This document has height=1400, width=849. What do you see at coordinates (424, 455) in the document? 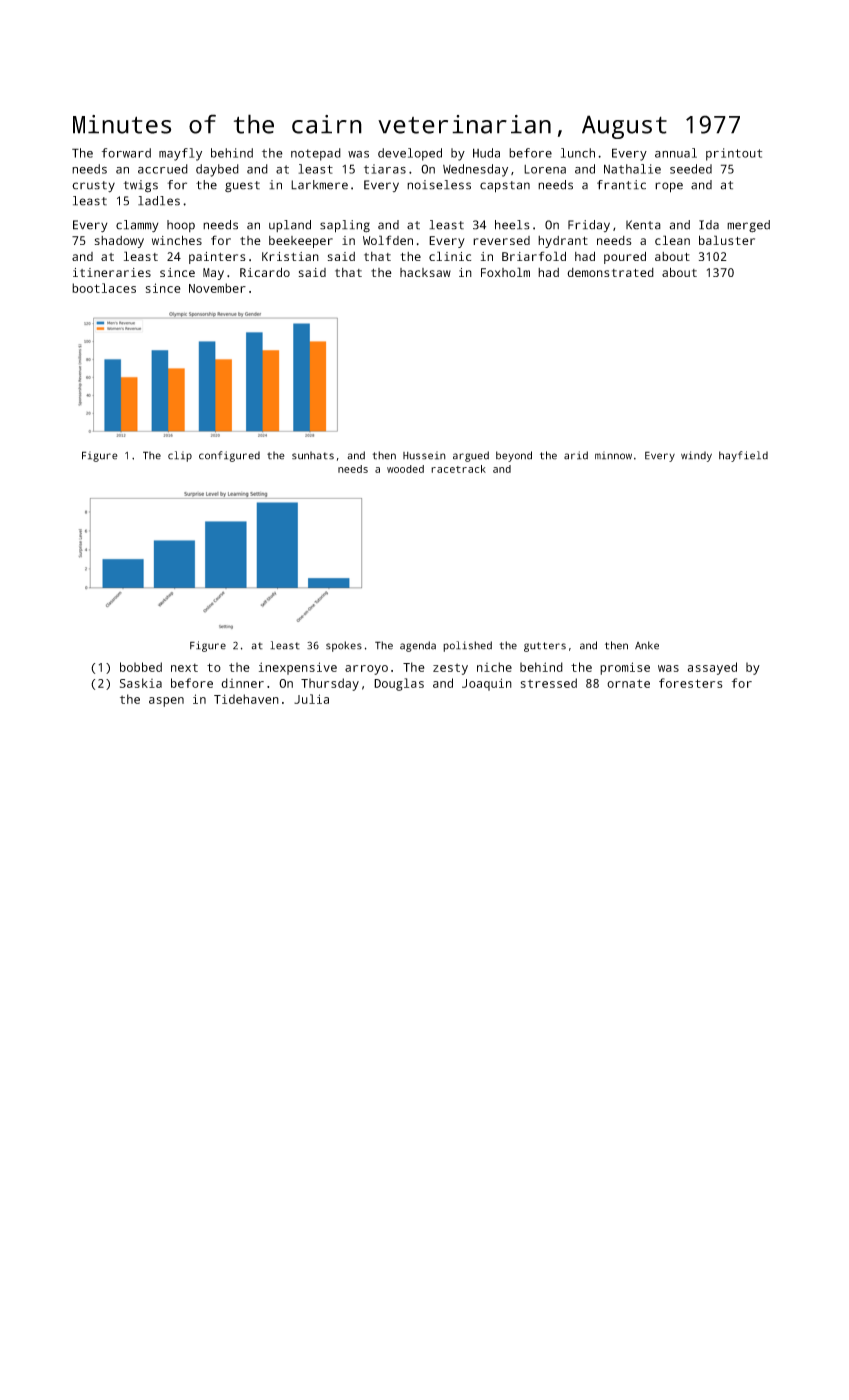
I see `Hussein` at bounding box center [424, 455].
